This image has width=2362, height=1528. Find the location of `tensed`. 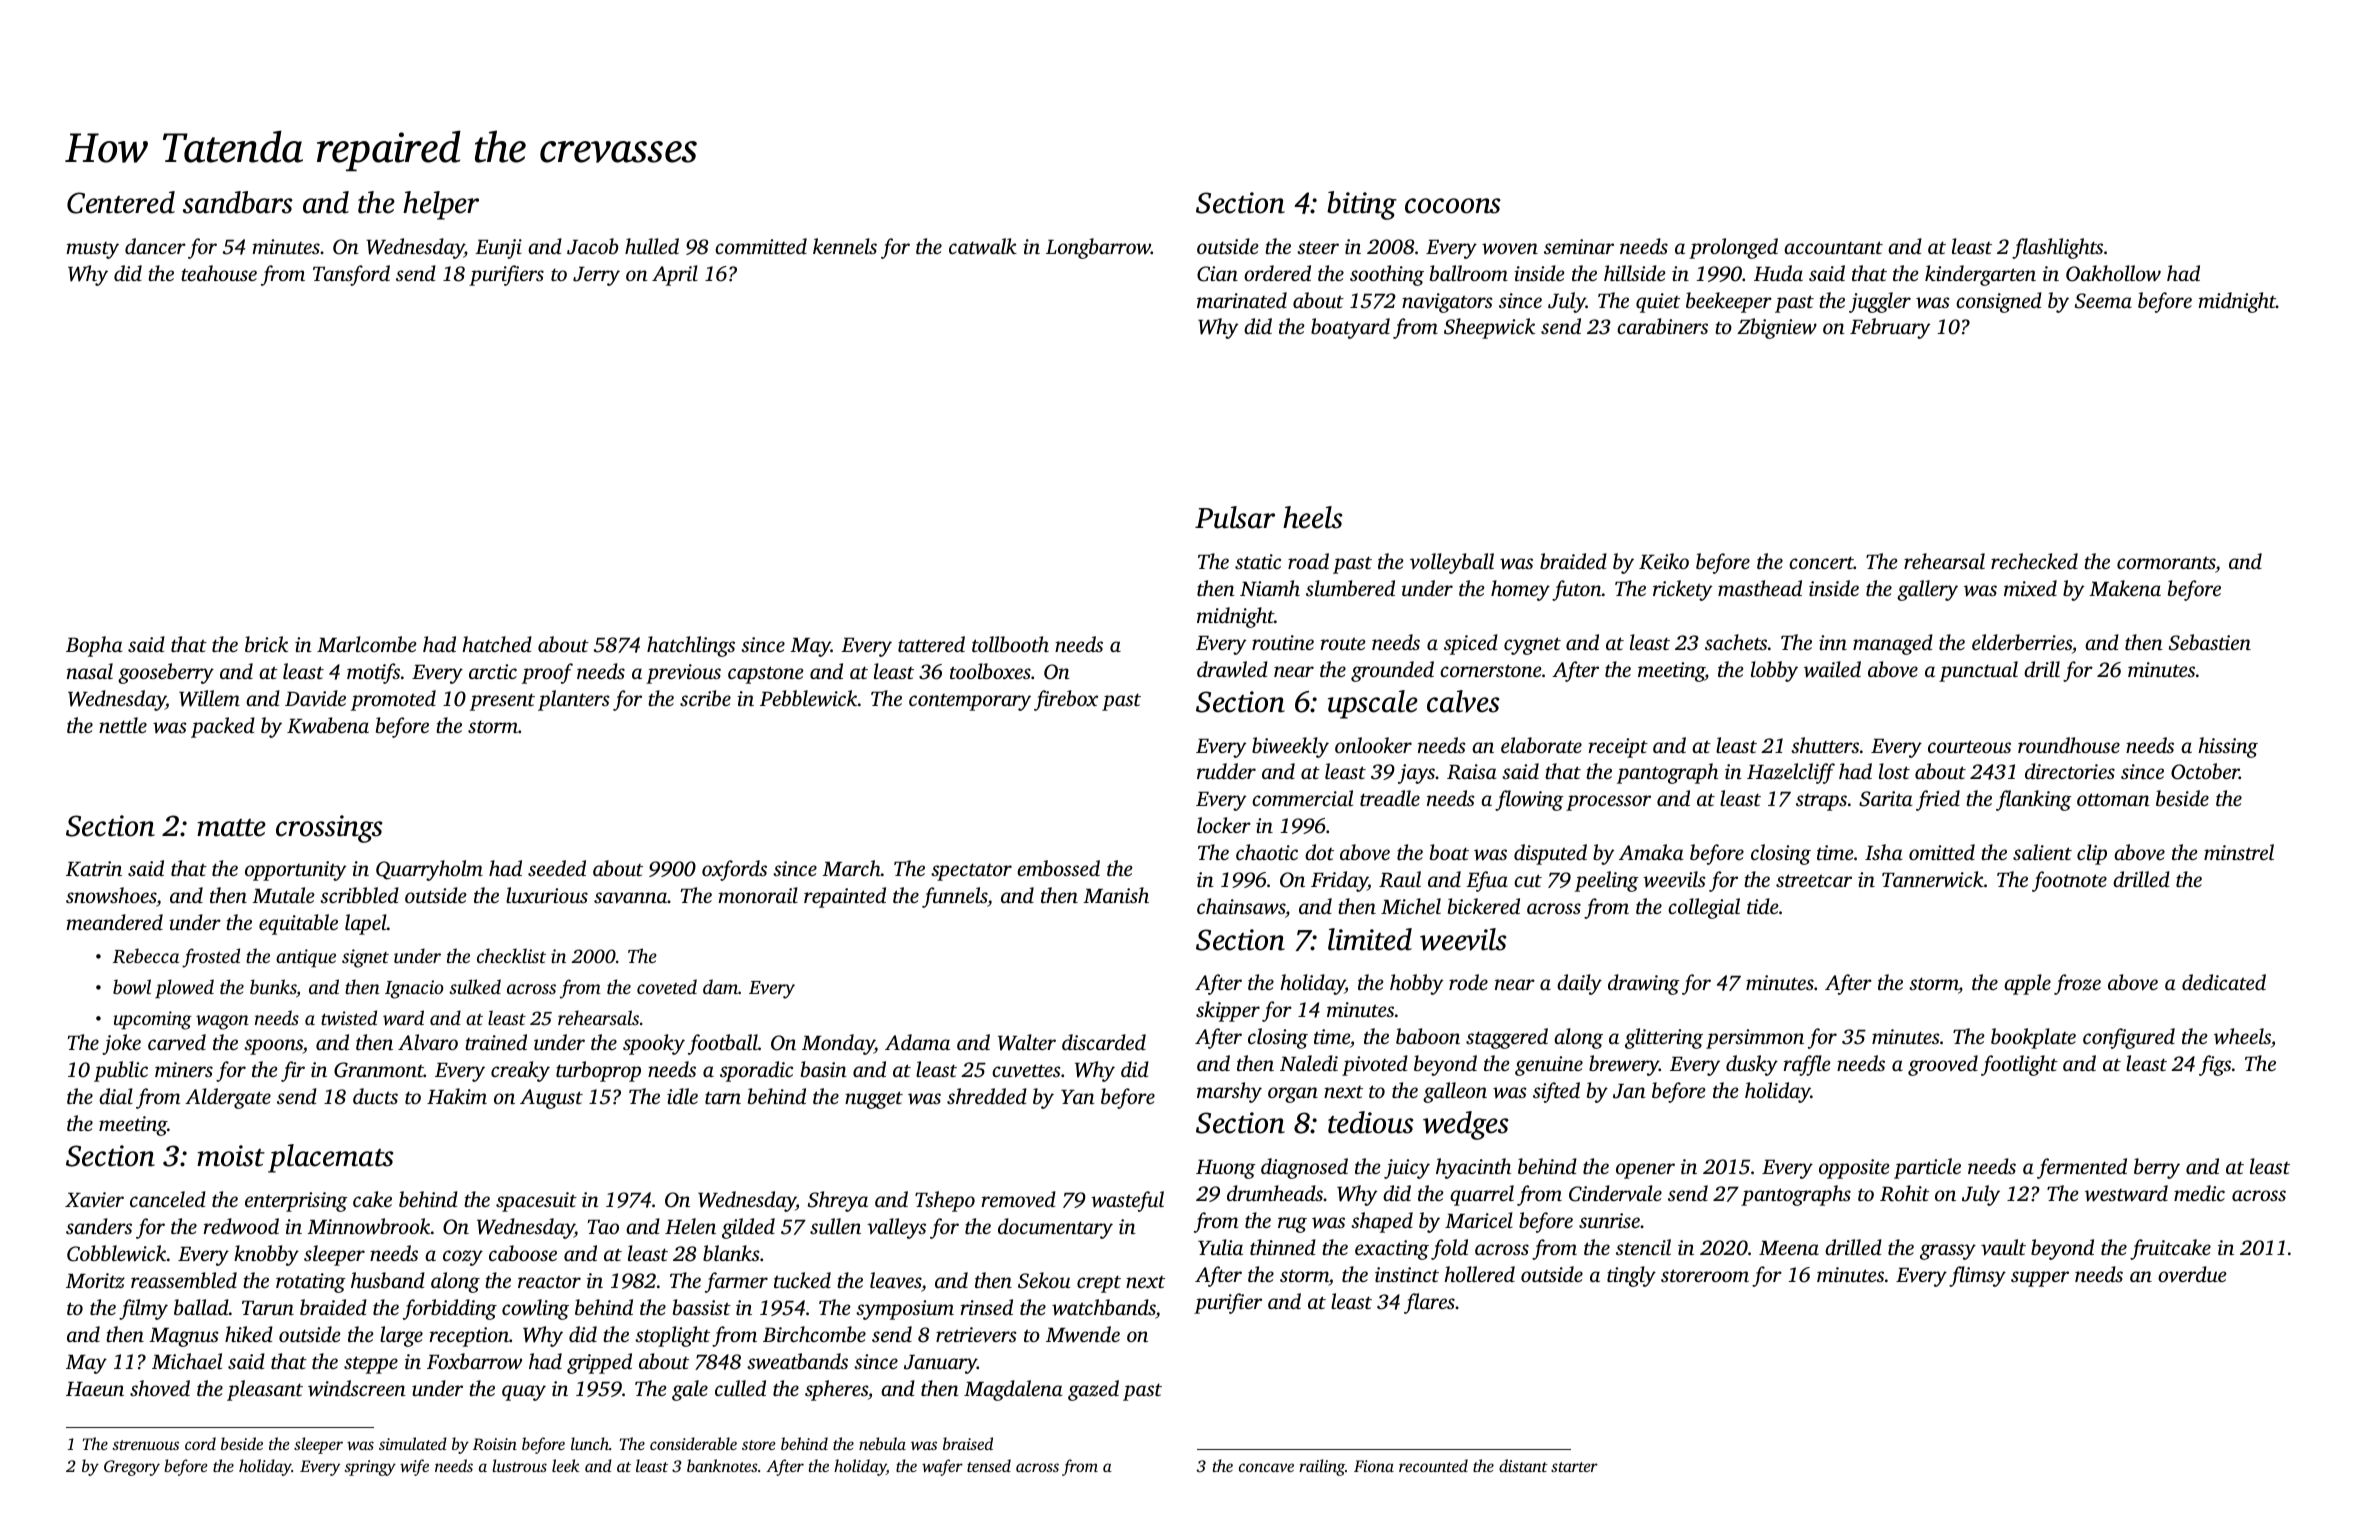

tensed is located at coordinates (989, 1465).
